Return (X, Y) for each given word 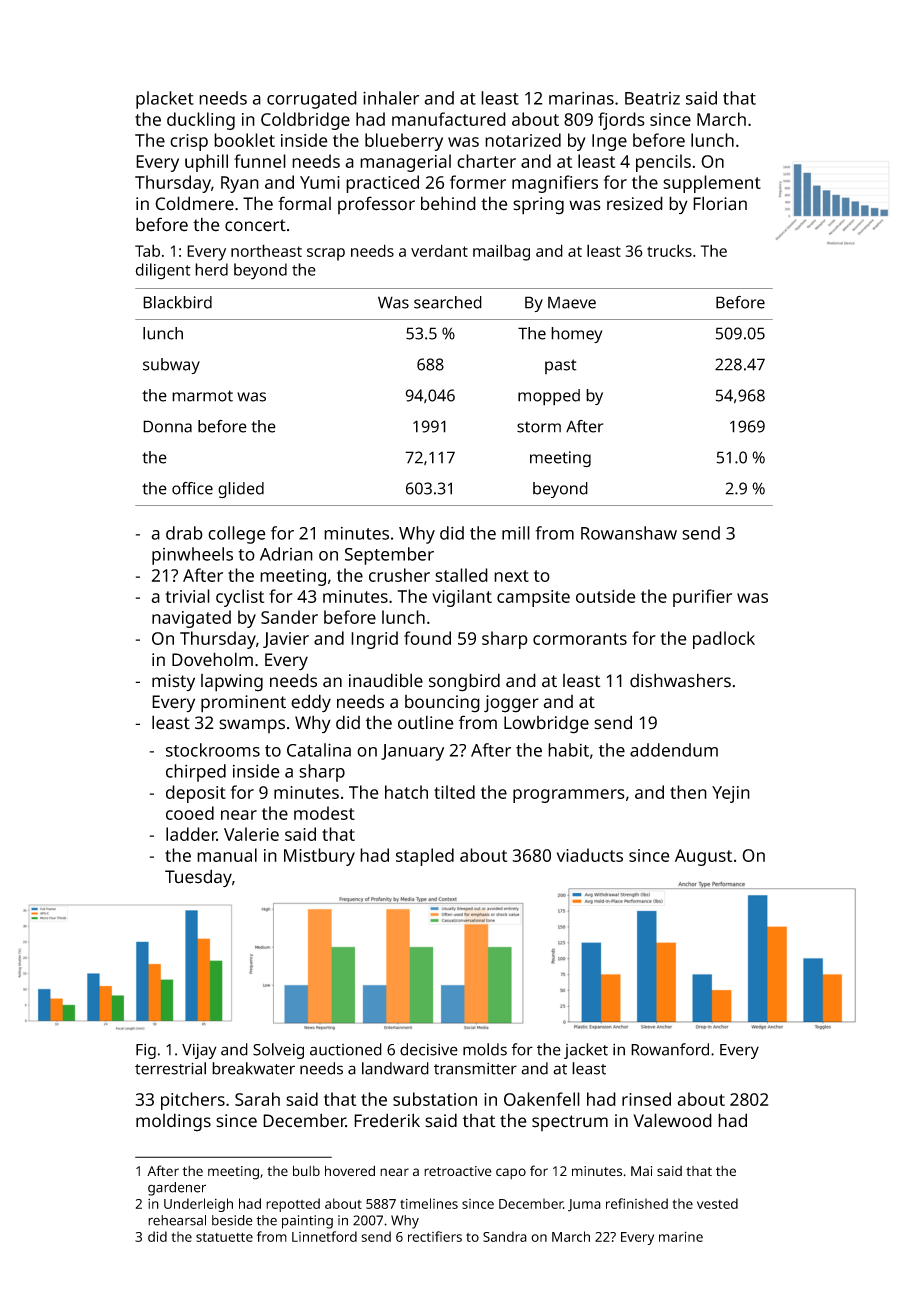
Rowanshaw (629, 533)
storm (539, 427)
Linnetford (324, 1236)
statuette (224, 1237)
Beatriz (652, 98)
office (192, 488)
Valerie (251, 834)
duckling (201, 121)
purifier (702, 598)
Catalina (319, 750)
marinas (581, 98)
